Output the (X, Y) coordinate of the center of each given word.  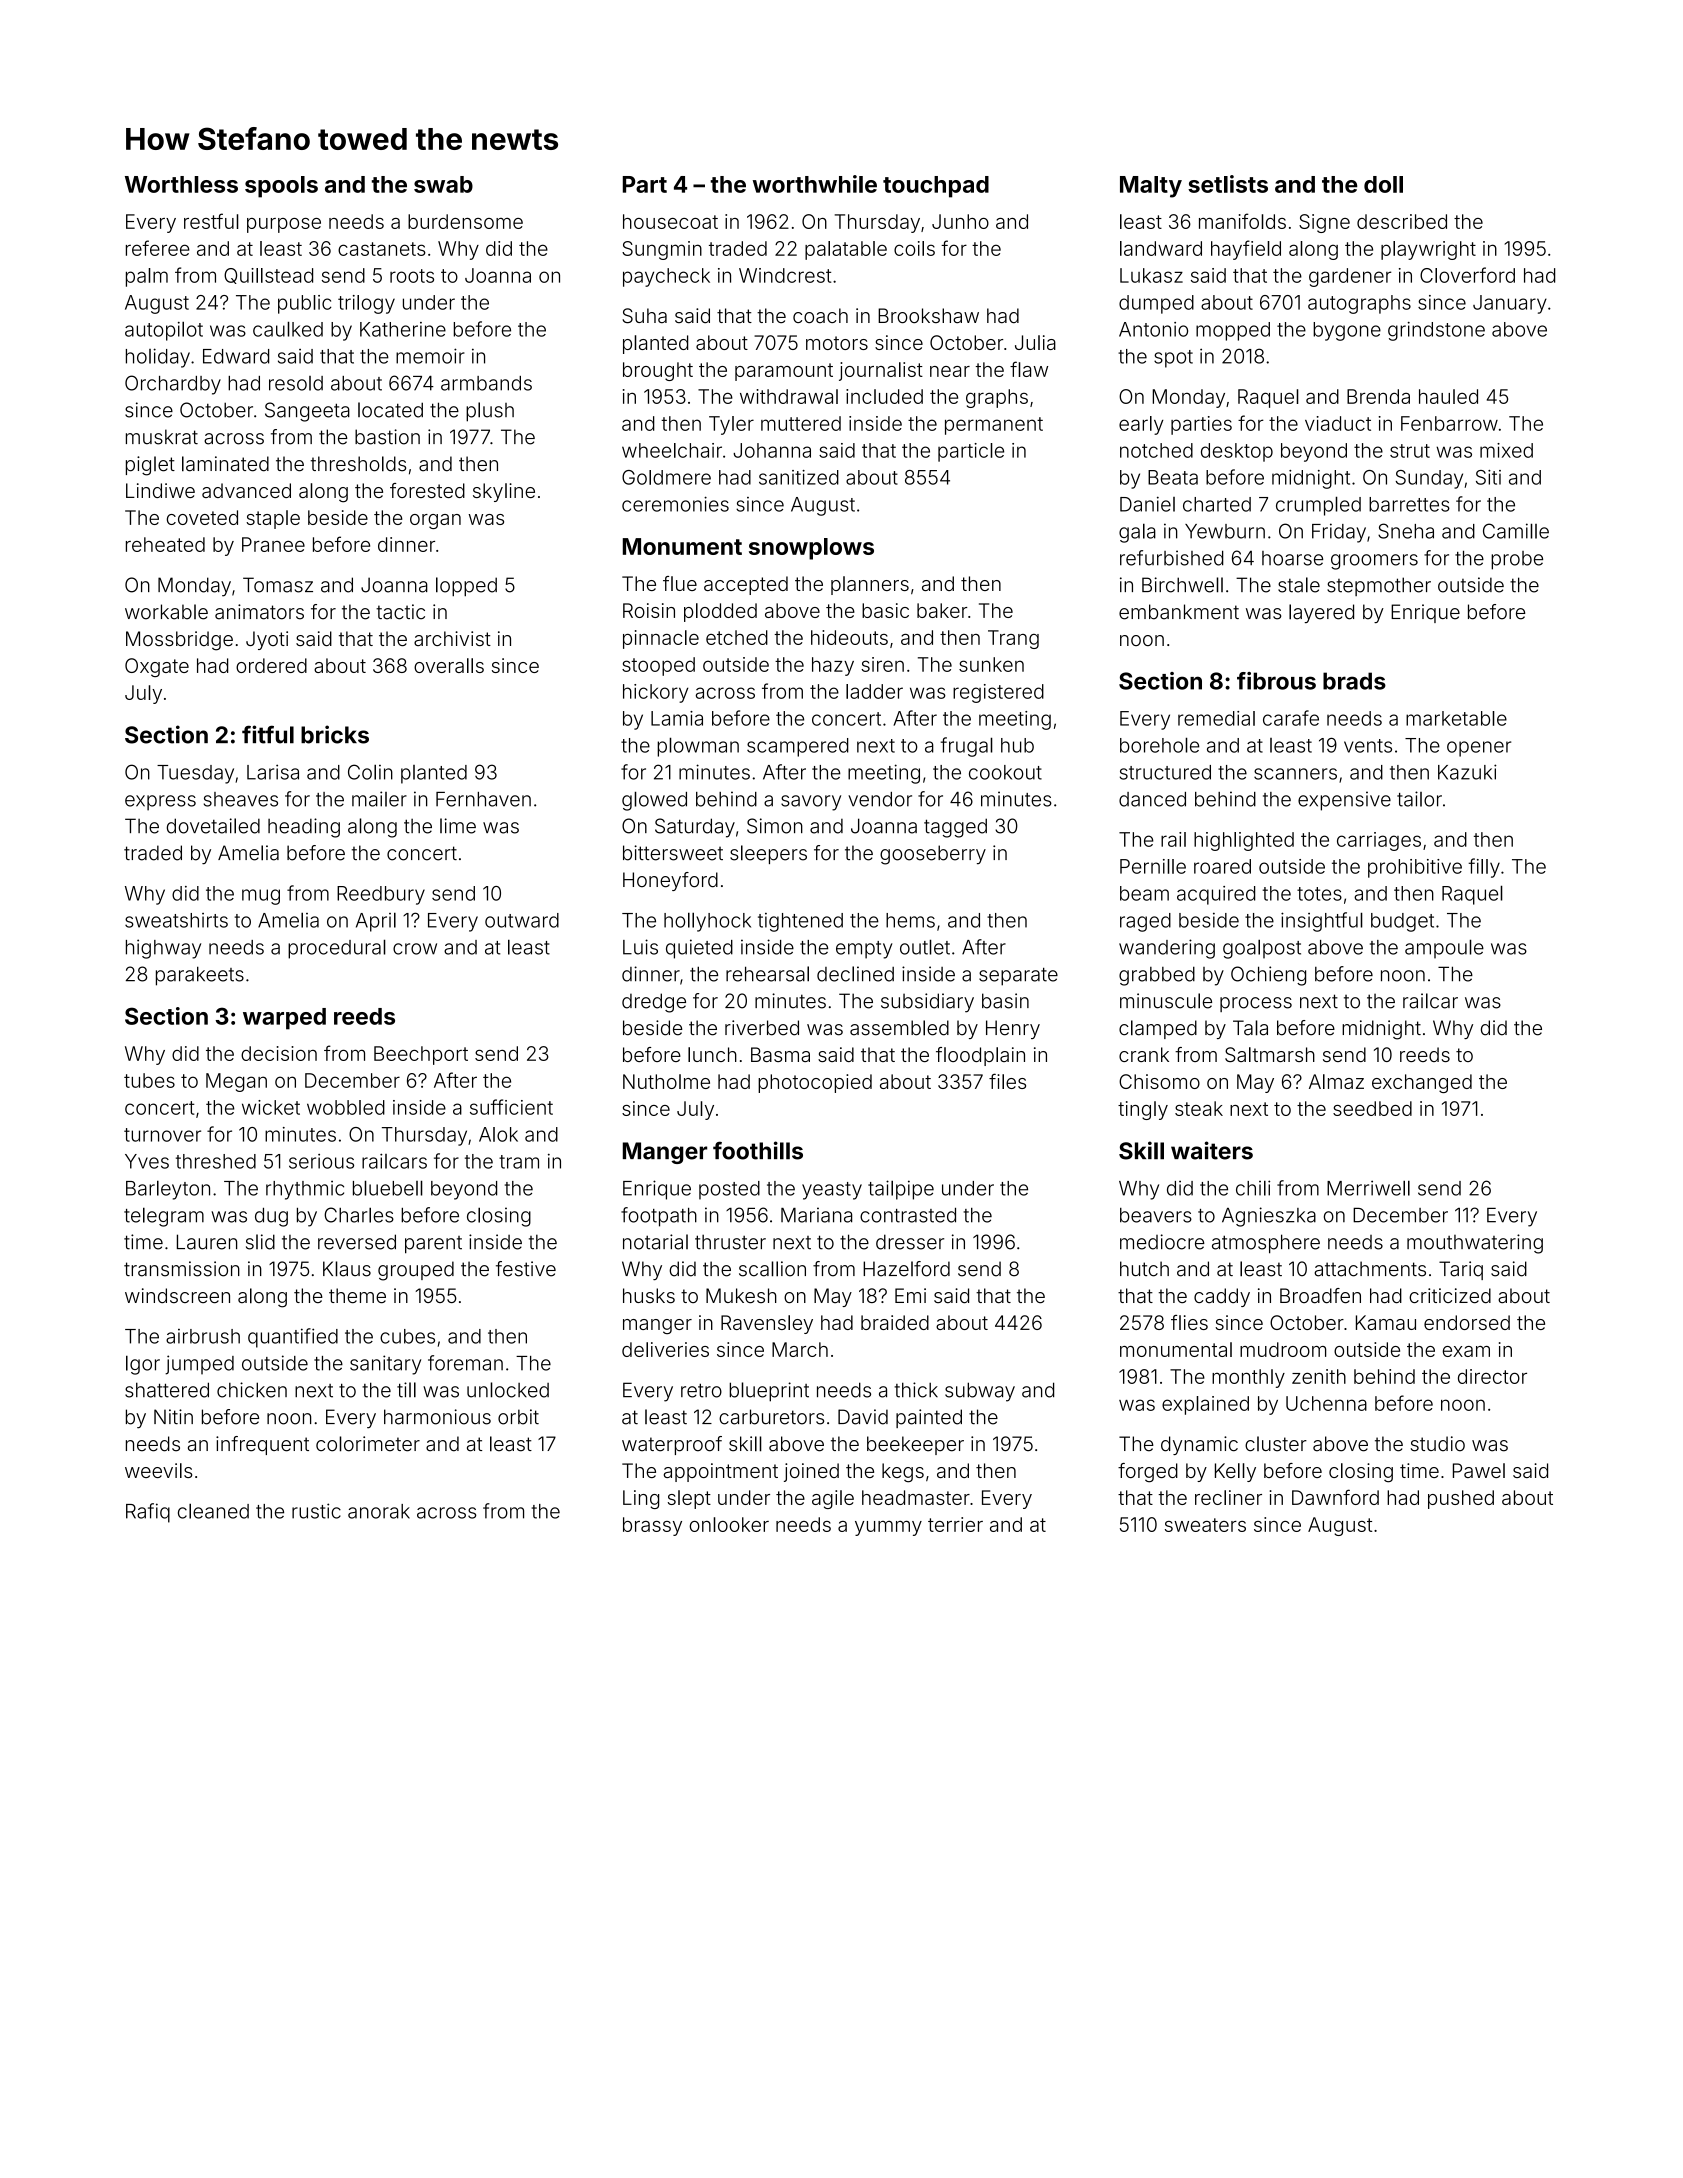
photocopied (815, 1083)
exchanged (1422, 1083)
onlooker (729, 1524)
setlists (1228, 184)
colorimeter (368, 1444)
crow (415, 949)
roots (412, 276)
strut (1410, 451)
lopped (466, 586)
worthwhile (815, 184)
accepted (746, 585)
